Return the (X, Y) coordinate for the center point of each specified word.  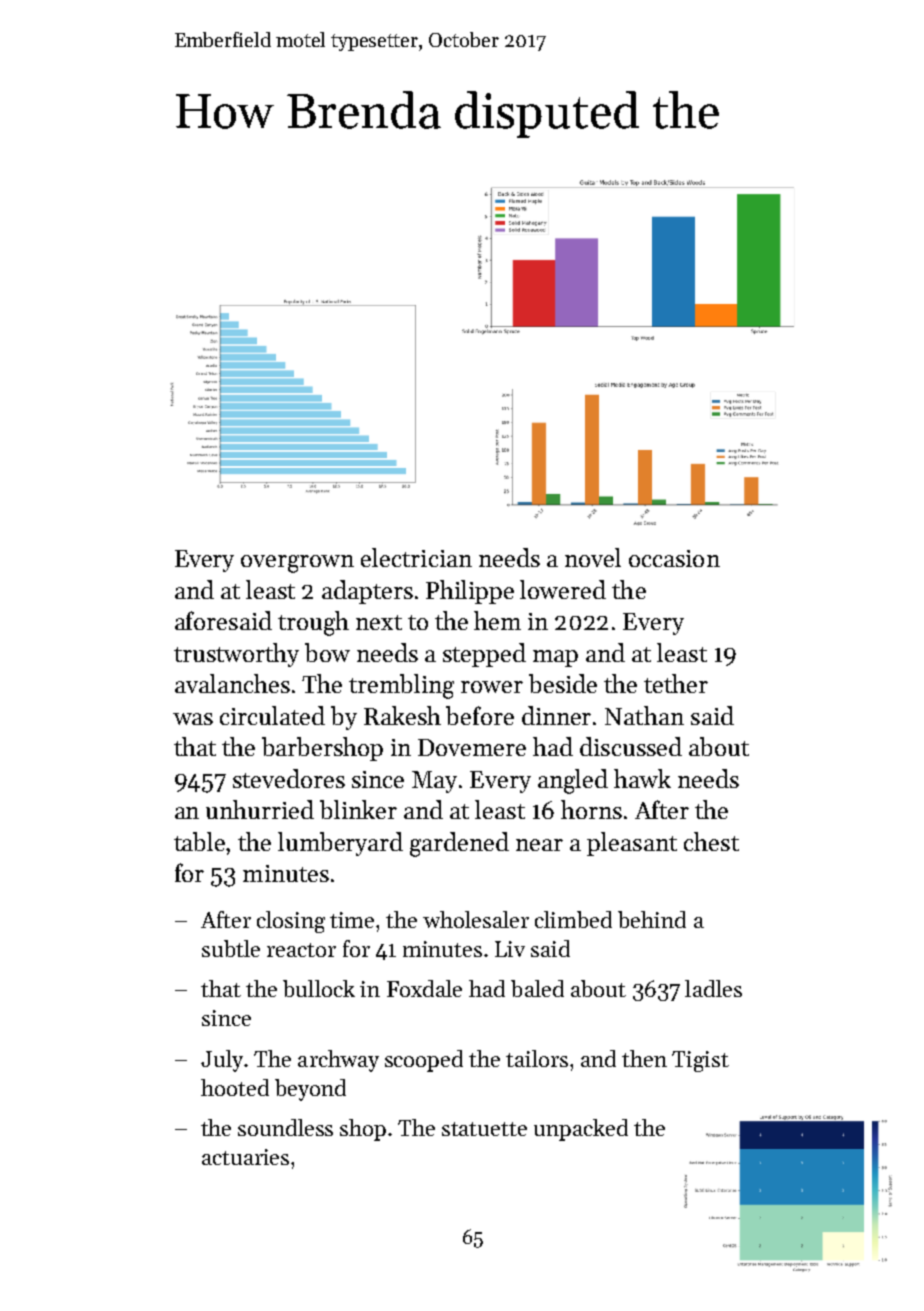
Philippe (470, 592)
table (200, 841)
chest (711, 841)
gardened (459, 844)
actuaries (245, 1157)
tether (676, 683)
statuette (484, 1129)
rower (492, 687)
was (193, 719)
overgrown (297, 564)
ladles (713, 988)
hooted (235, 1087)
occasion (674, 558)
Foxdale (424, 988)
